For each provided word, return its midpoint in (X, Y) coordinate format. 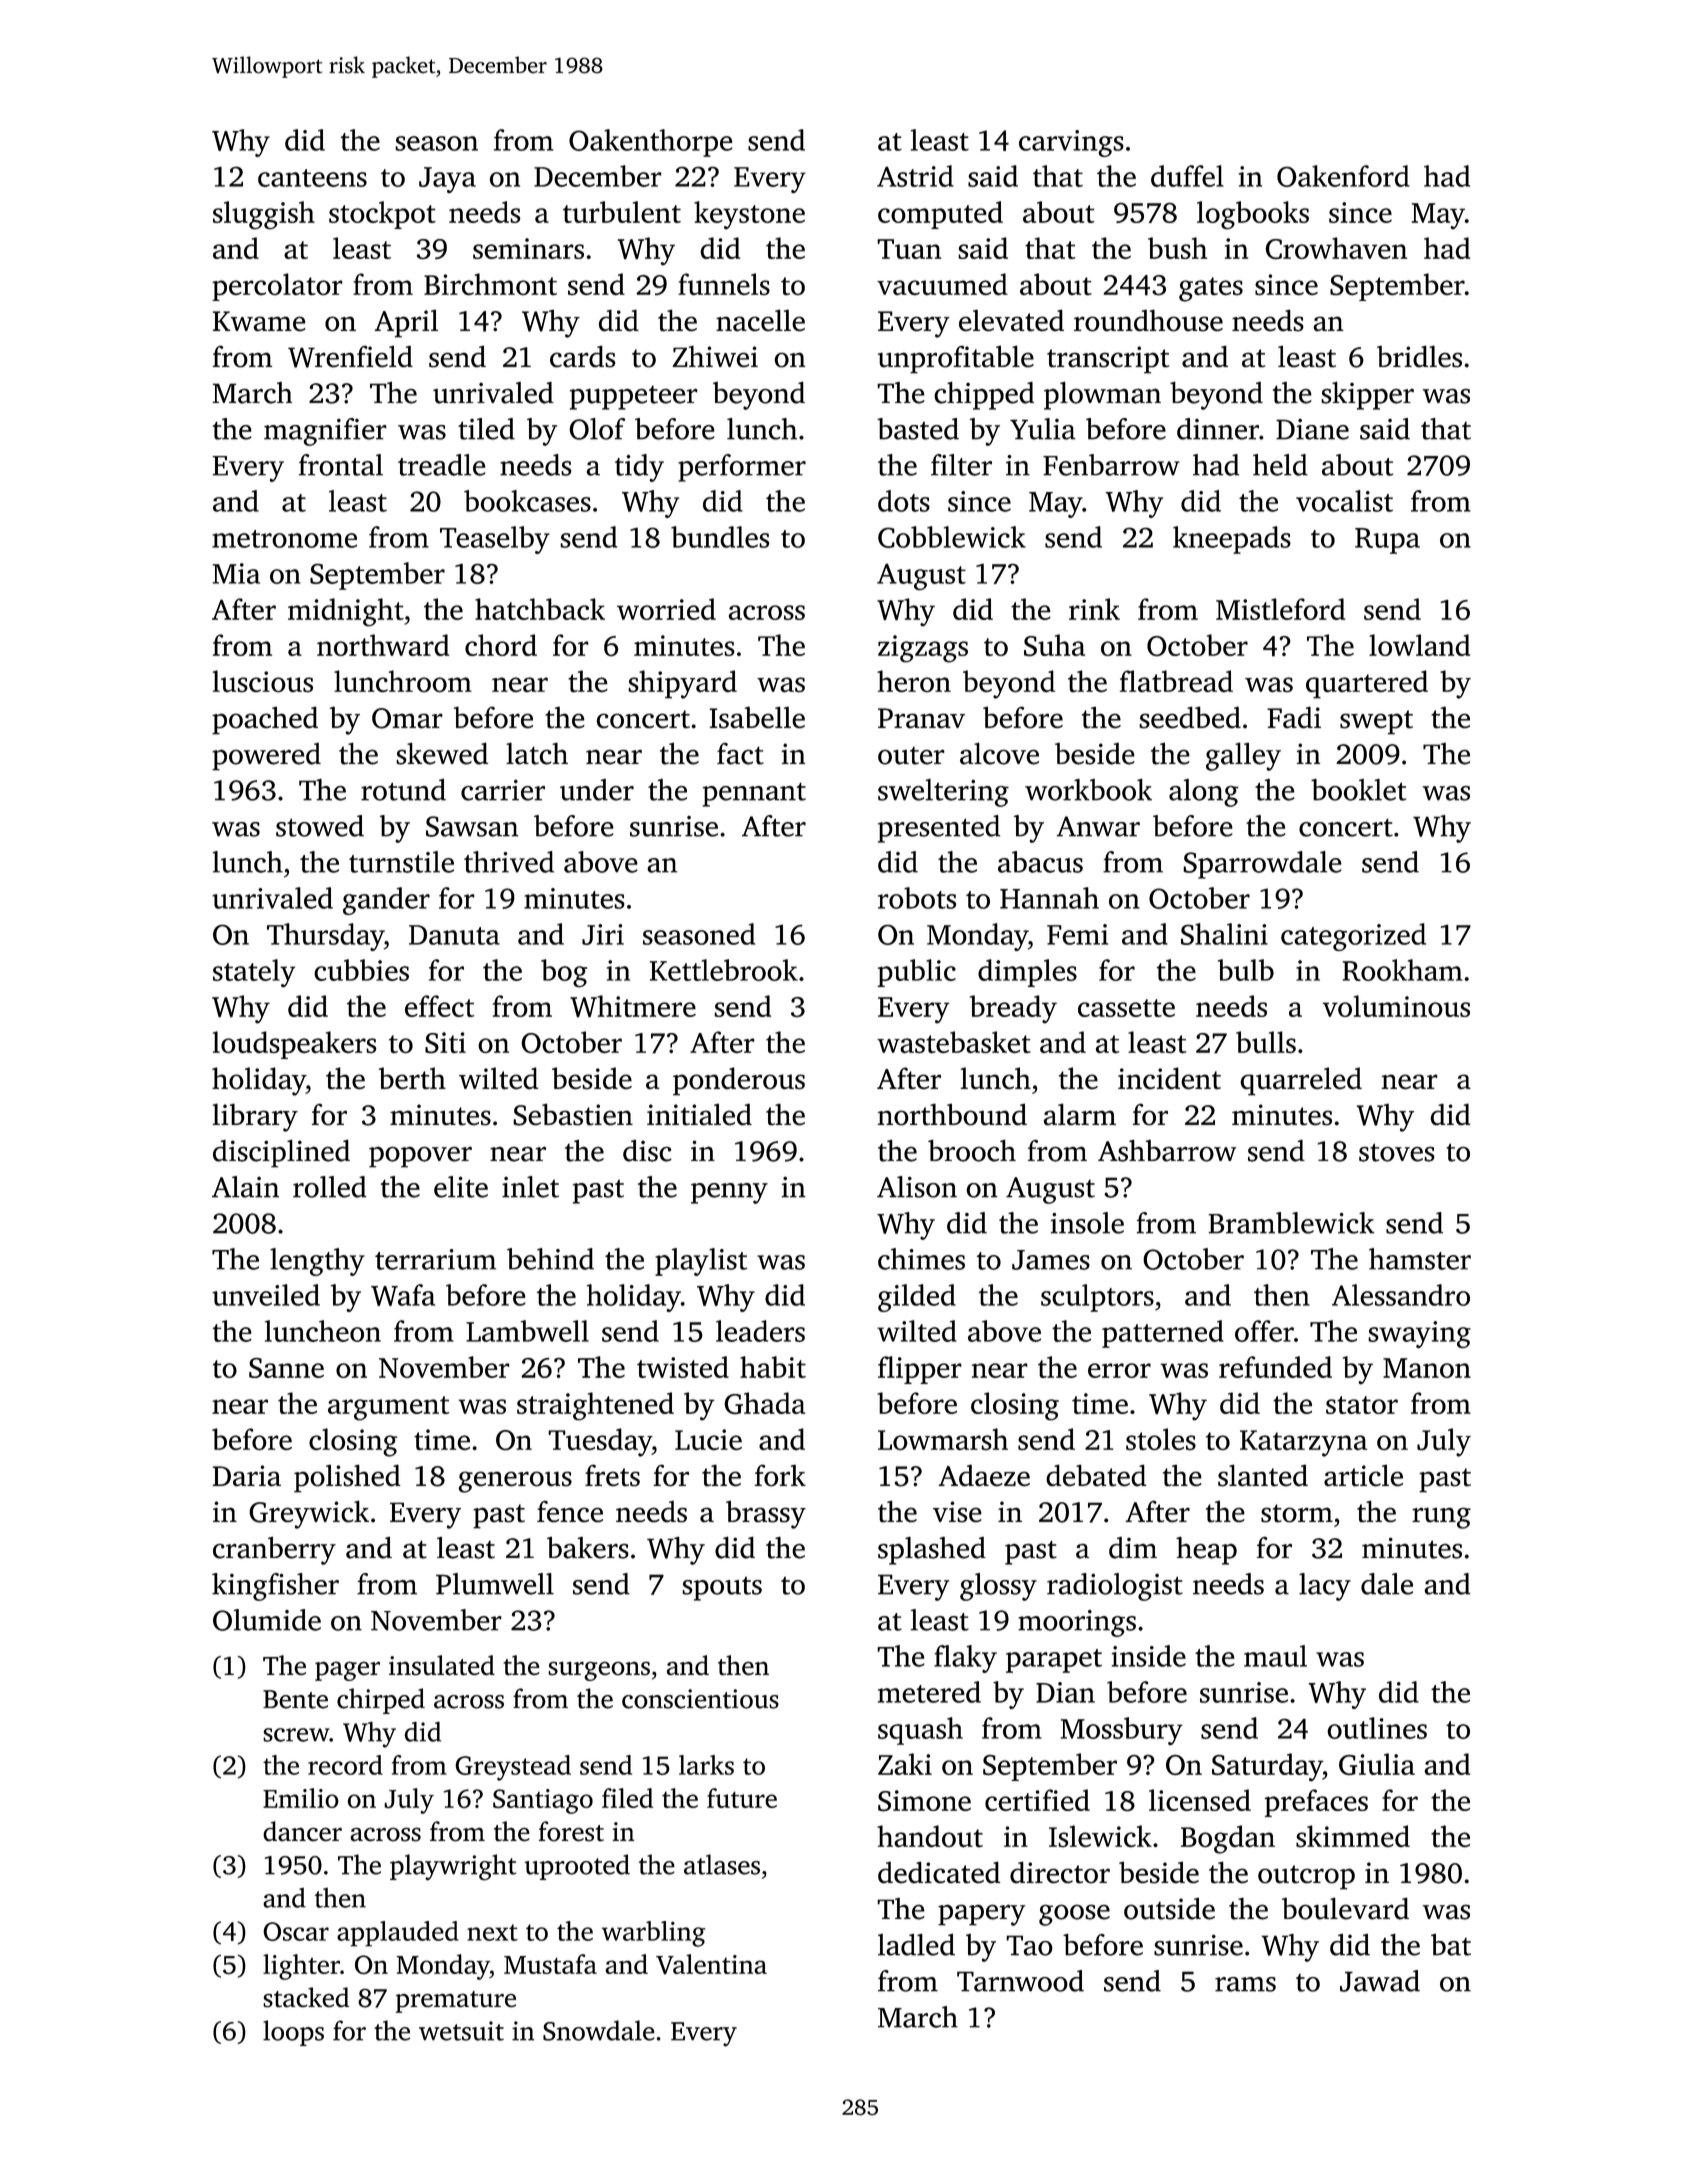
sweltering (943, 793)
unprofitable (956, 359)
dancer (302, 1831)
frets (612, 1475)
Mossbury (1122, 1731)
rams (1245, 1984)
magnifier (325, 432)
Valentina (711, 1964)
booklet (1358, 790)
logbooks (1253, 215)
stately (254, 973)
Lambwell (527, 1331)
